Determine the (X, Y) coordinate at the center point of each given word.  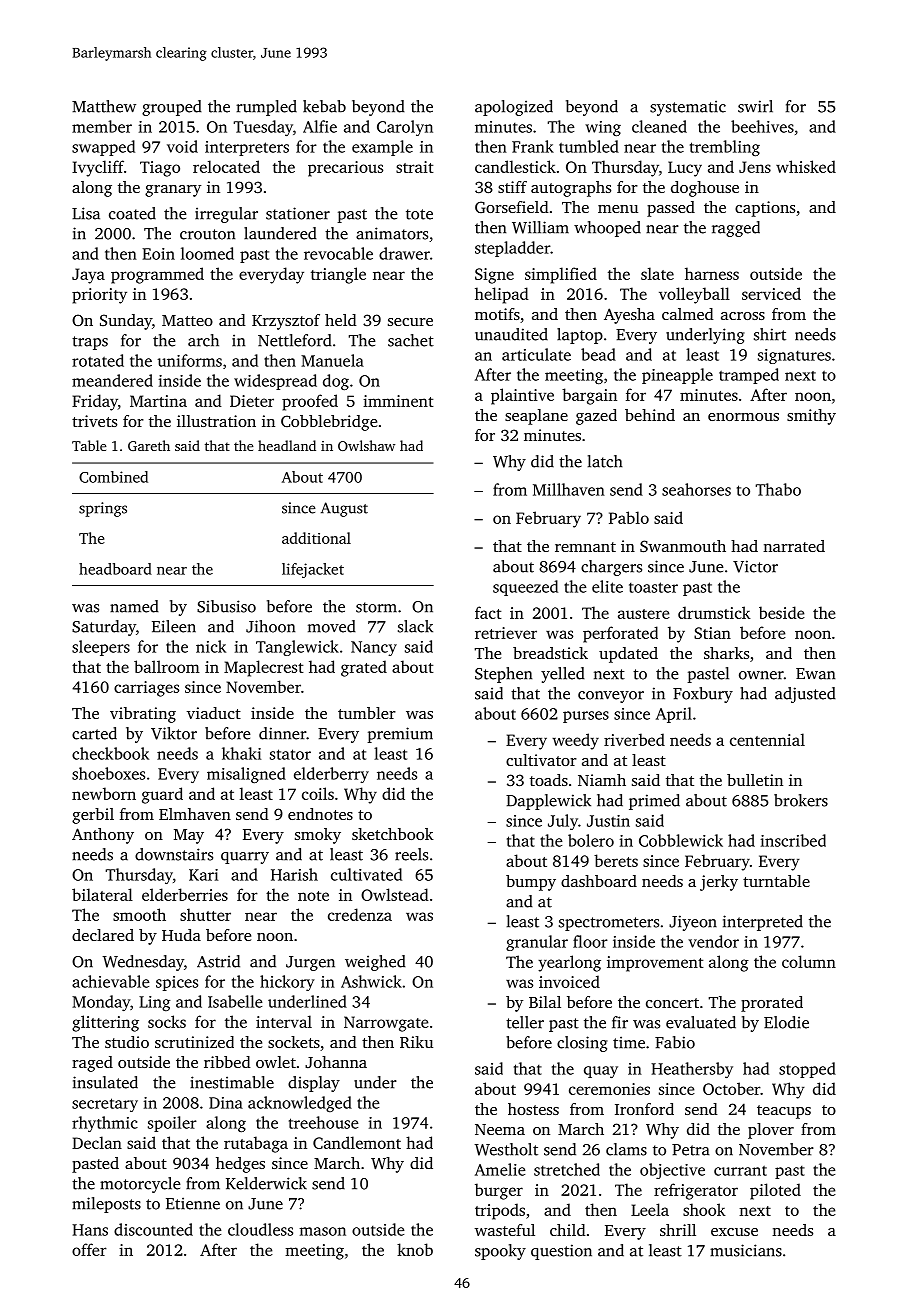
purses (586, 717)
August (344, 509)
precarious (345, 169)
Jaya (88, 276)
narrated (794, 546)
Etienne (193, 1203)
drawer (404, 253)
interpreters (247, 148)
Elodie (786, 1022)
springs (103, 509)
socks (167, 1021)
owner (761, 675)
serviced (771, 293)
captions (765, 209)
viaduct (214, 713)
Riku (416, 1042)
